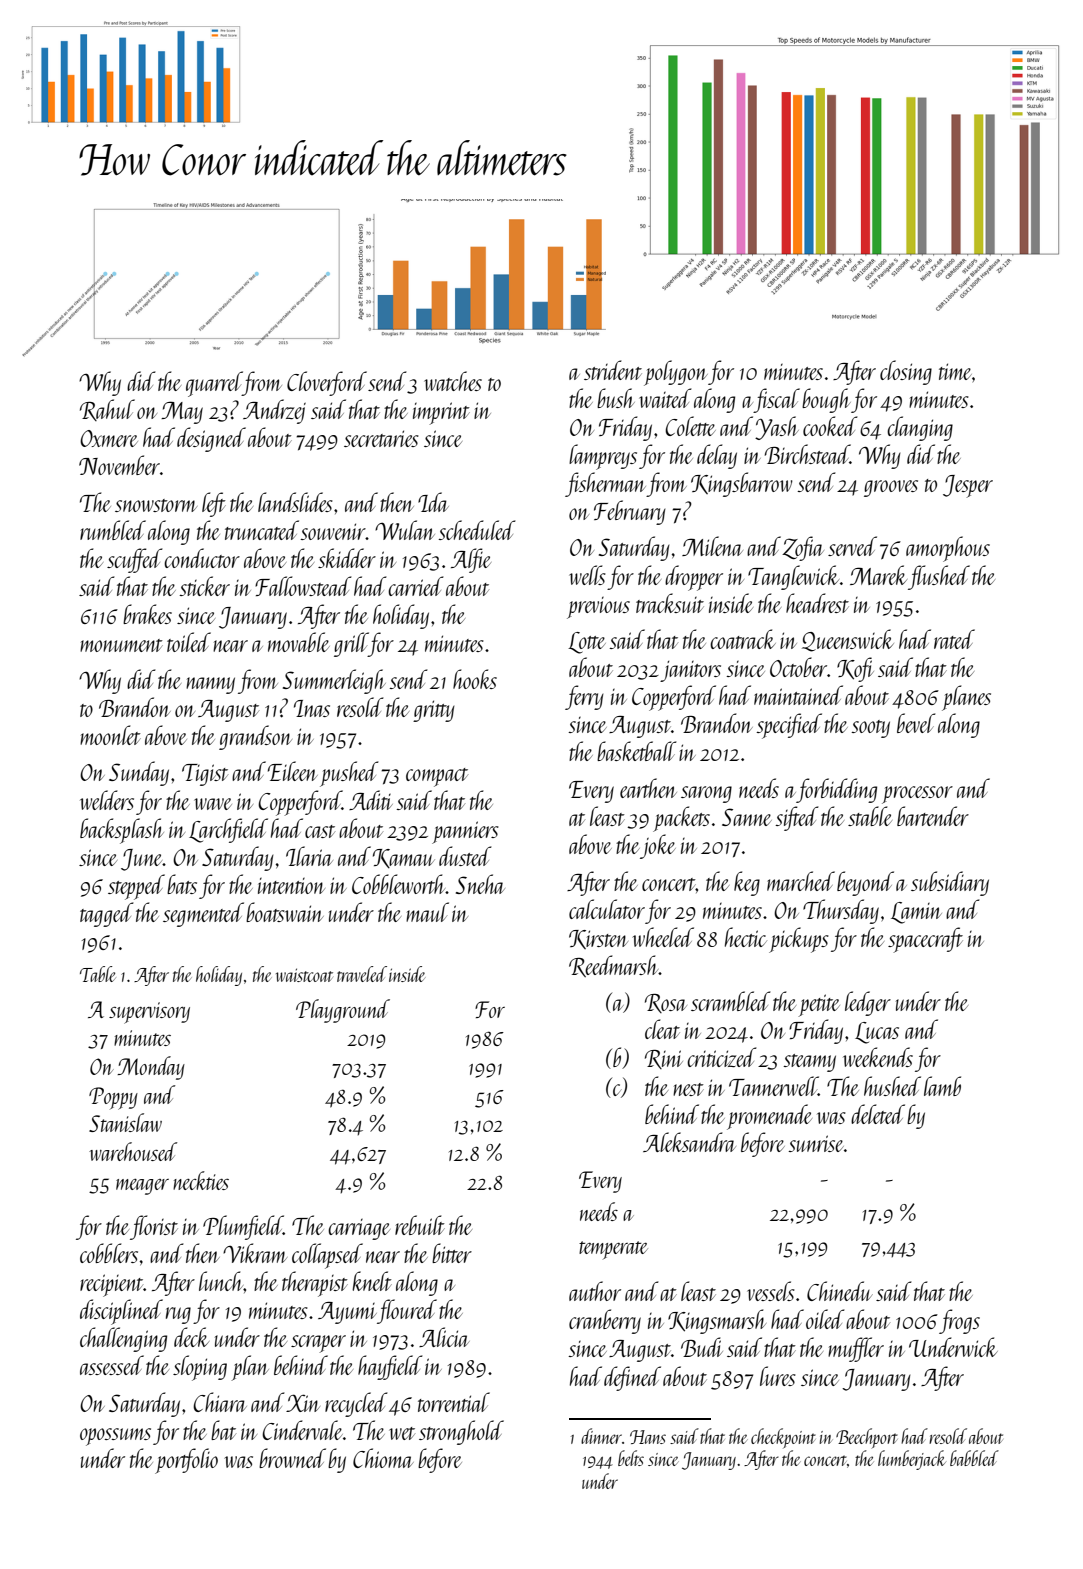 The image size is (1083, 1569). I want to click on subsidiary, so click(950, 883).
